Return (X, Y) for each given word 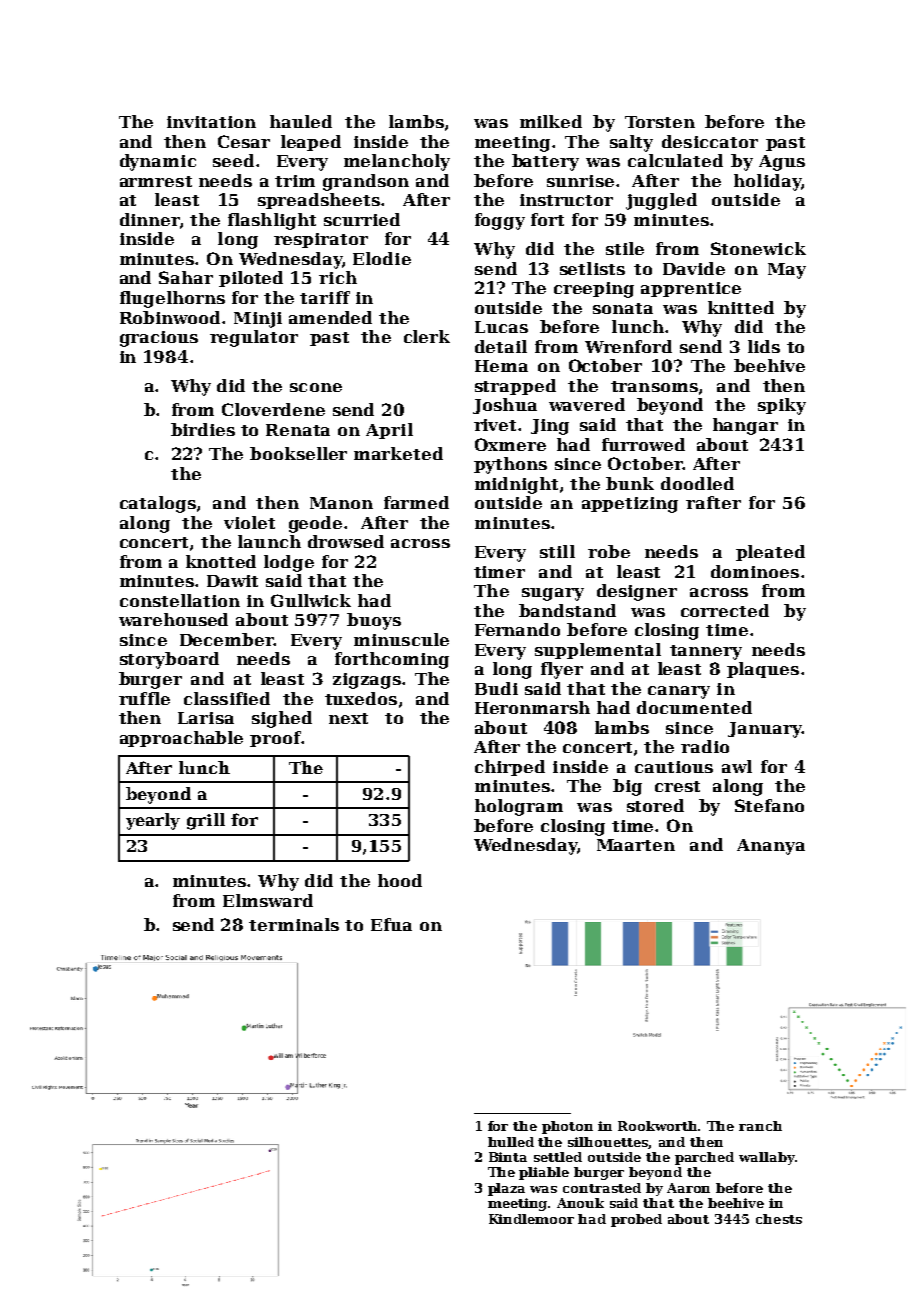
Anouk (580, 1203)
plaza (506, 1189)
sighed (282, 719)
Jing (550, 427)
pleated (770, 553)
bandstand (567, 610)
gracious (159, 339)
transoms (654, 386)
